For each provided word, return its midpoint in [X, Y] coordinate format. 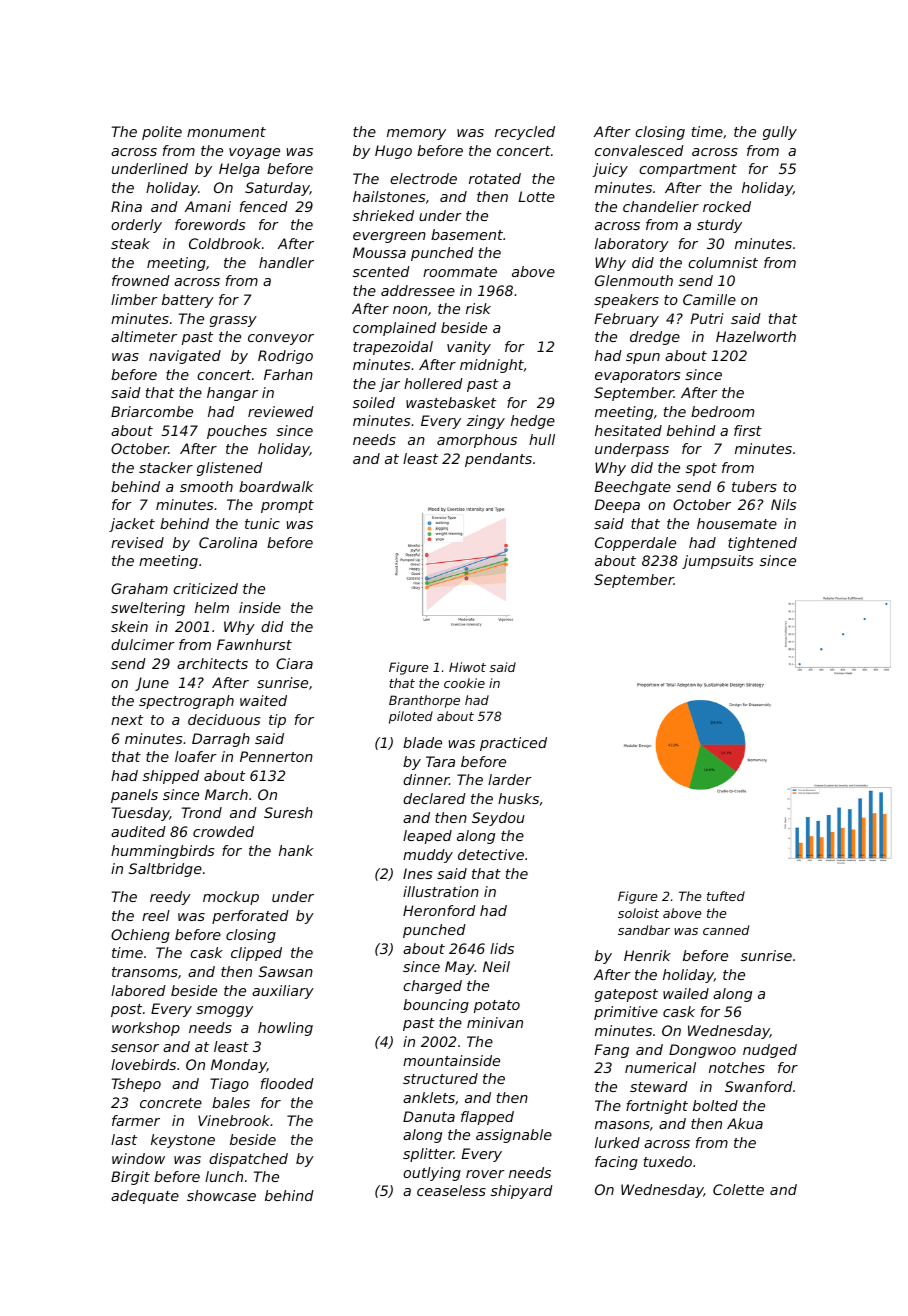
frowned [141, 280]
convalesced [639, 150]
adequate [145, 1197]
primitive [626, 1013]
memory [416, 134]
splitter [428, 1155]
